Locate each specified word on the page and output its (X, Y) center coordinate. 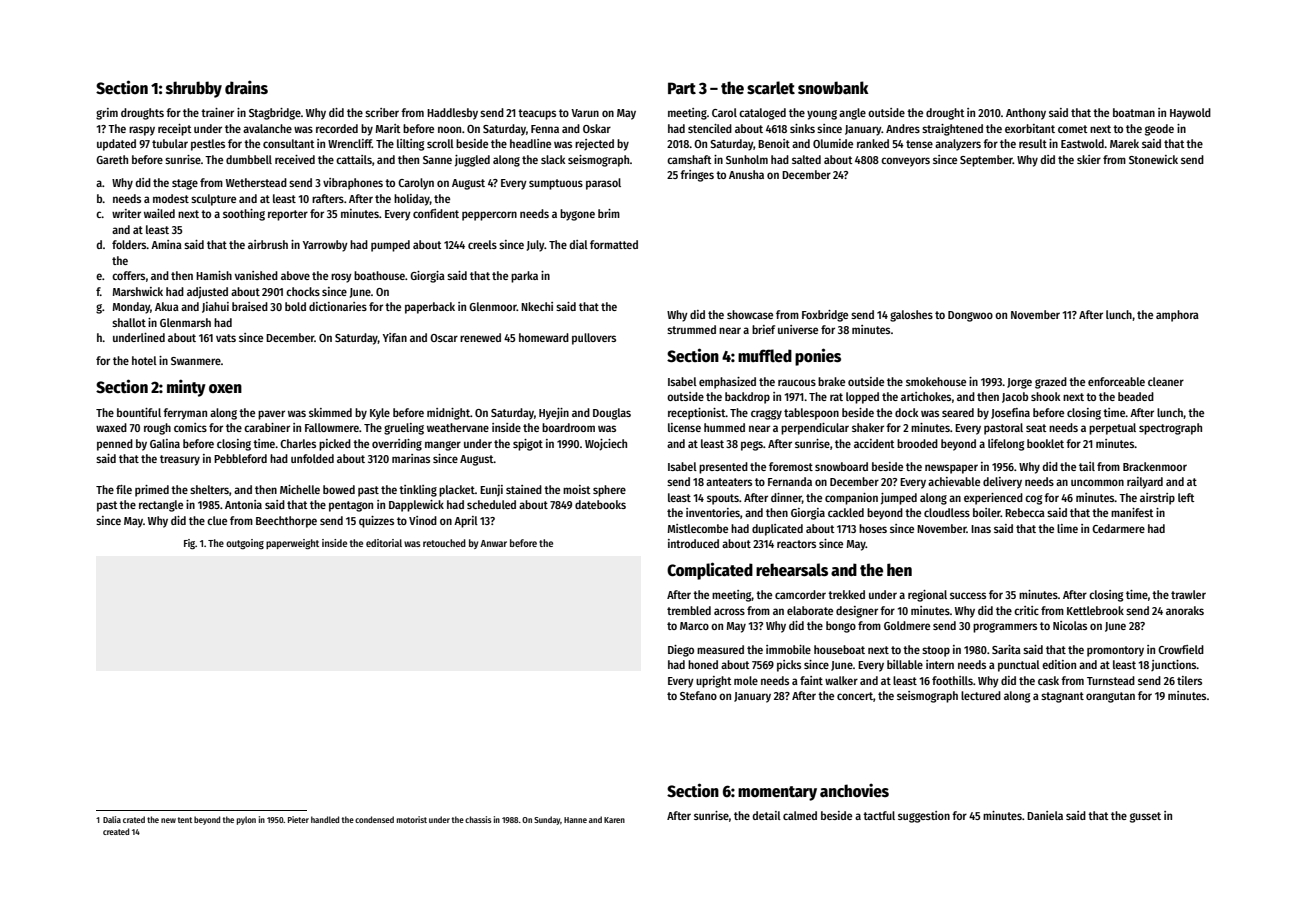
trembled (689, 610)
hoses (873, 528)
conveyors (905, 162)
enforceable (1116, 381)
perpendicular (815, 429)
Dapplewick (416, 506)
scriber (382, 112)
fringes (697, 176)
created (116, 831)
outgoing (245, 544)
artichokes (926, 396)
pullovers (594, 339)
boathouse (379, 275)
